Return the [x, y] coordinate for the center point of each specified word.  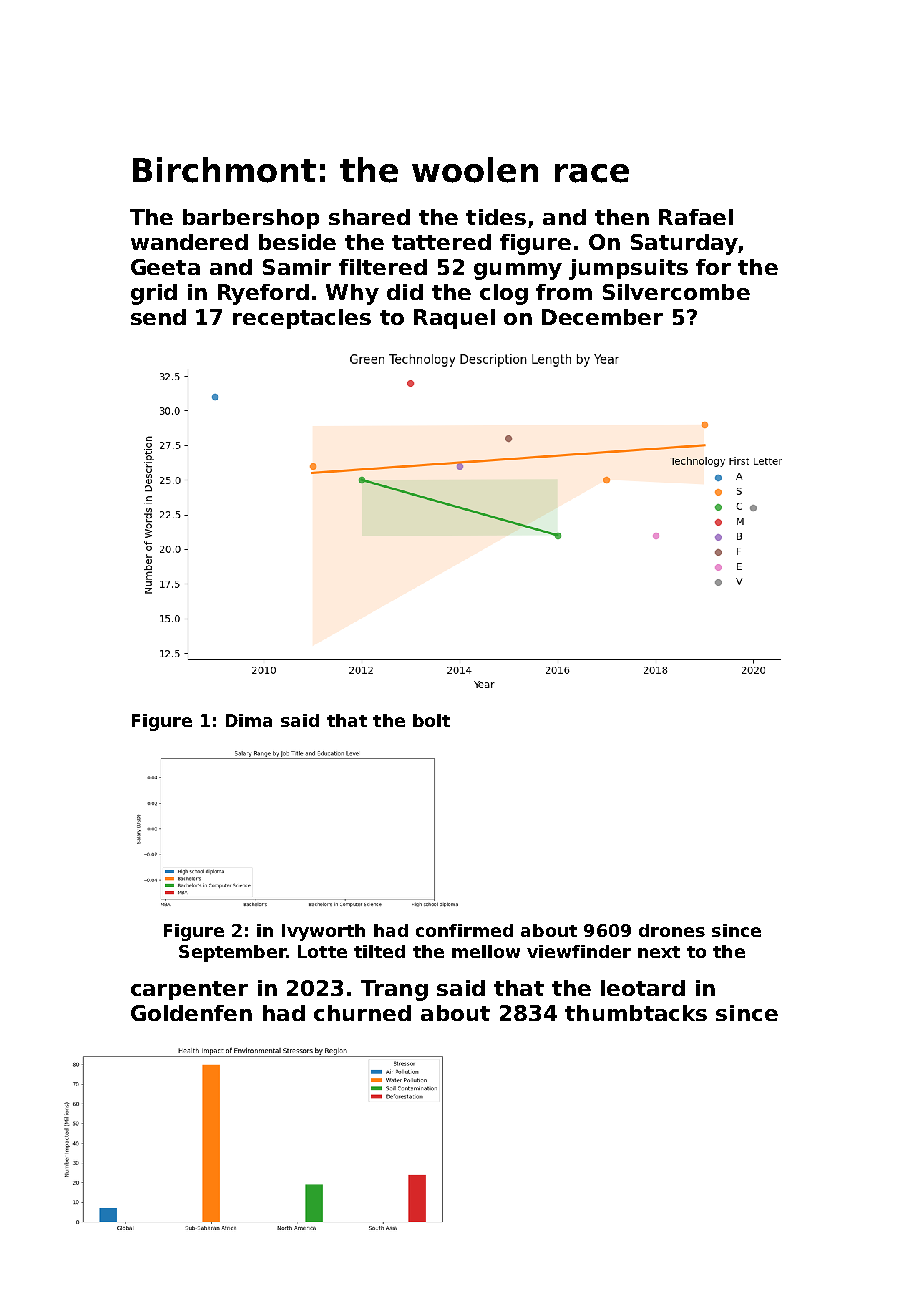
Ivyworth [323, 932]
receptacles [302, 319]
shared [369, 217]
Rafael [696, 217]
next [659, 952]
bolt [431, 720]
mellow [486, 951]
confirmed [464, 930]
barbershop [251, 219]
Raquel [454, 319]
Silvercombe [676, 292]
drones [672, 930]
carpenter [189, 990]
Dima [249, 720]
